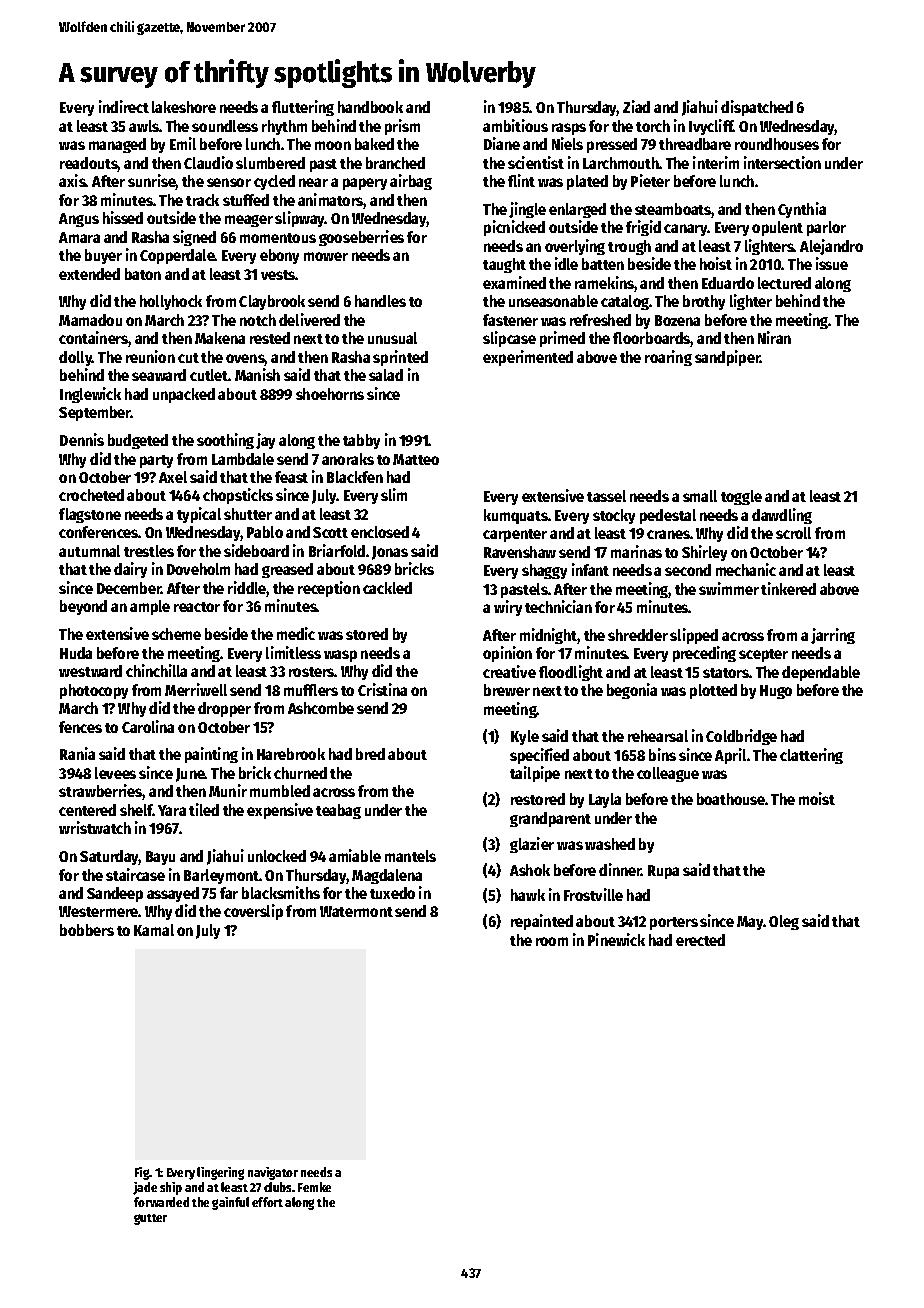 The height and width of the image is (1308, 924). What do you see at coordinates (220, 1173) in the image?
I see `lingering` at bounding box center [220, 1173].
